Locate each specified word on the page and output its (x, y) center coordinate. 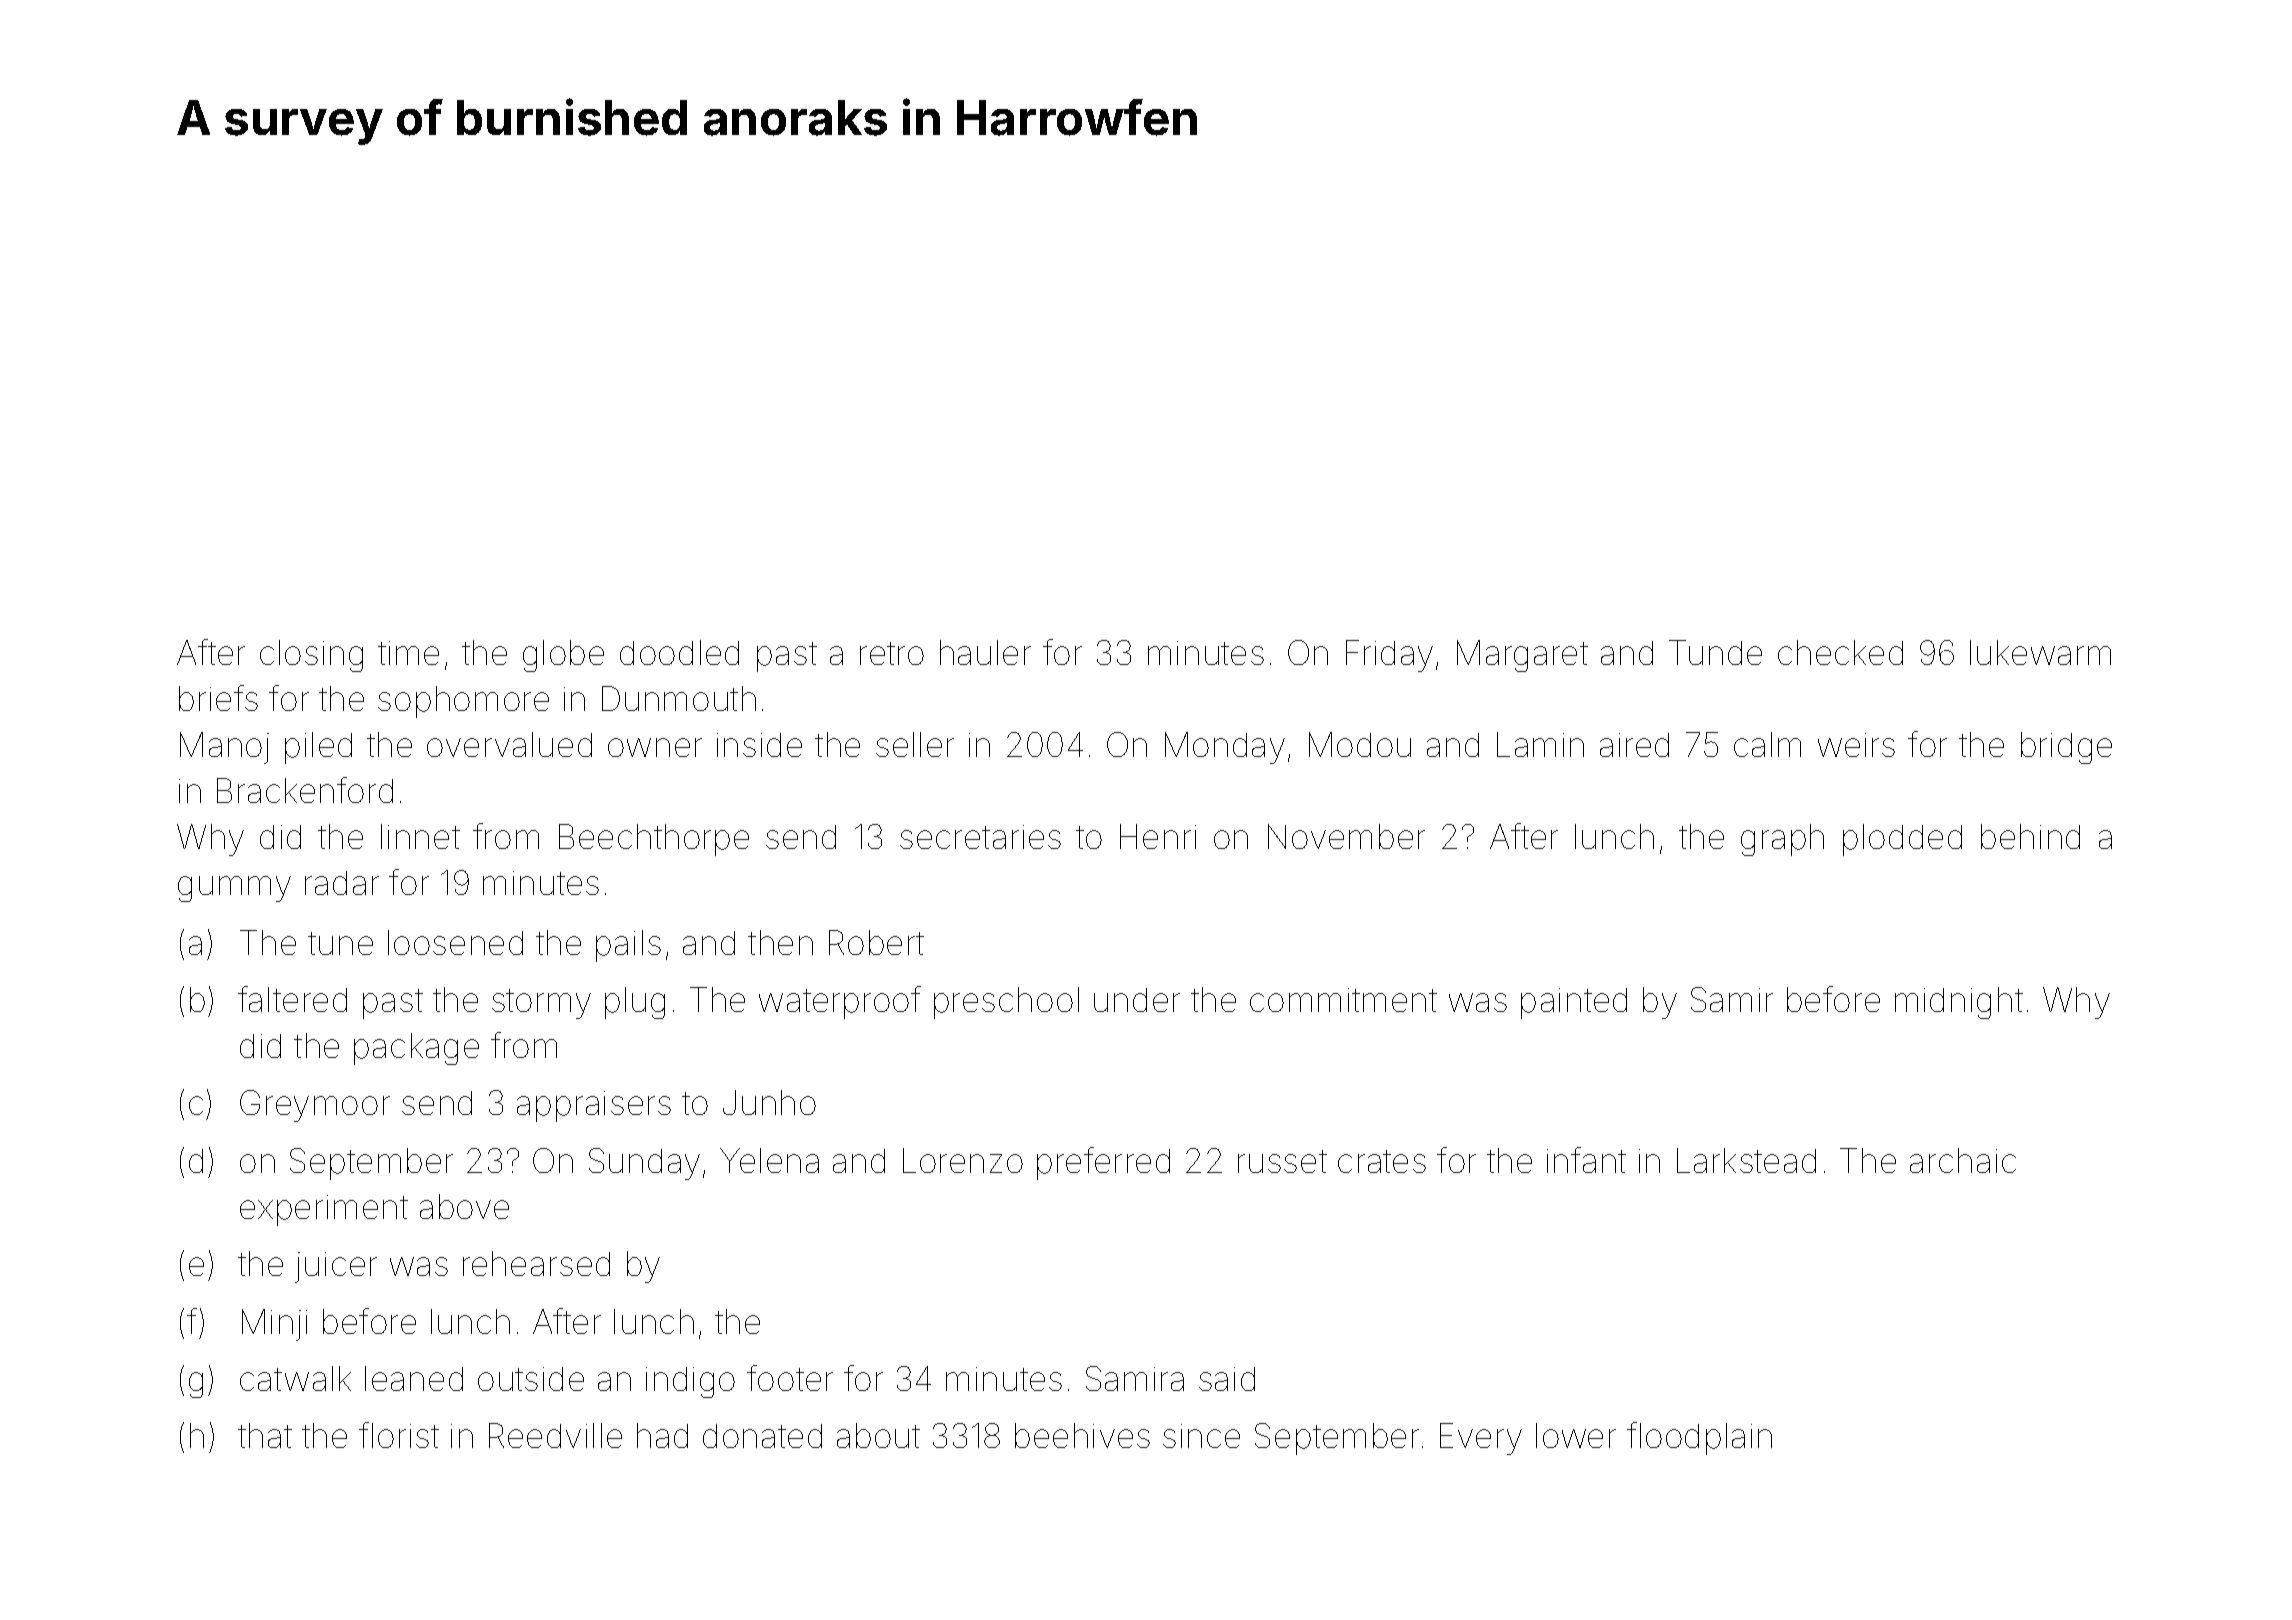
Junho (769, 1102)
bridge (2066, 748)
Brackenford (305, 790)
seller (915, 744)
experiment (324, 1210)
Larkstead (1746, 1160)
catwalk (295, 1378)
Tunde (1715, 652)
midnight (1959, 1003)
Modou (1360, 744)
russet (1282, 1161)
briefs (218, 698)
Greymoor (315, 1106)
